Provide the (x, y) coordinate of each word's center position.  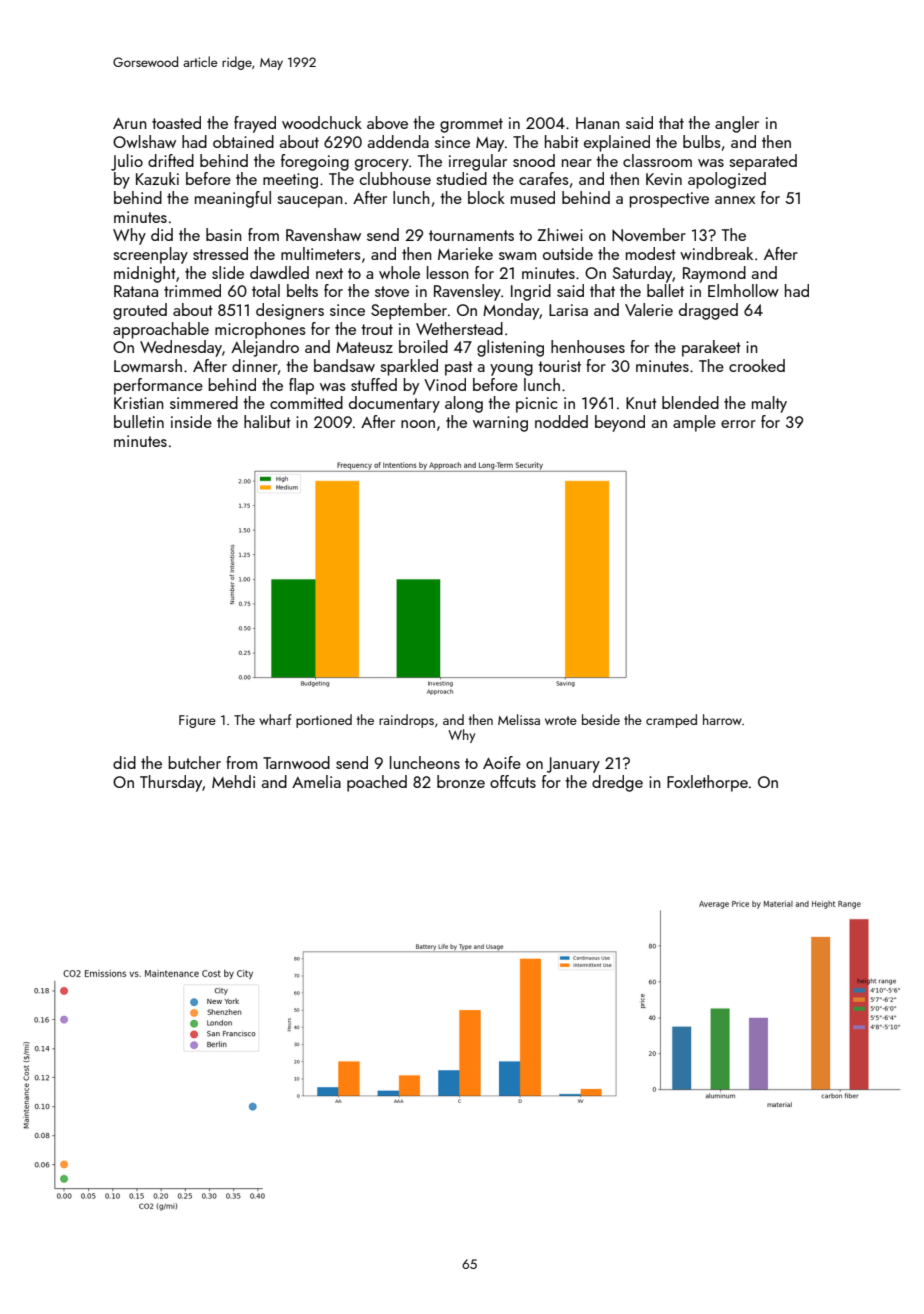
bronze (461, 781)
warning (500, 424)
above (387, 122)
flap (301, 386)
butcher (194, 762)
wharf (275, 719)
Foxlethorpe (707, 783)
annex (735, 200)
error (738, 424)
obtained (243, 141)
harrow (722, 719)
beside (601, 719)
